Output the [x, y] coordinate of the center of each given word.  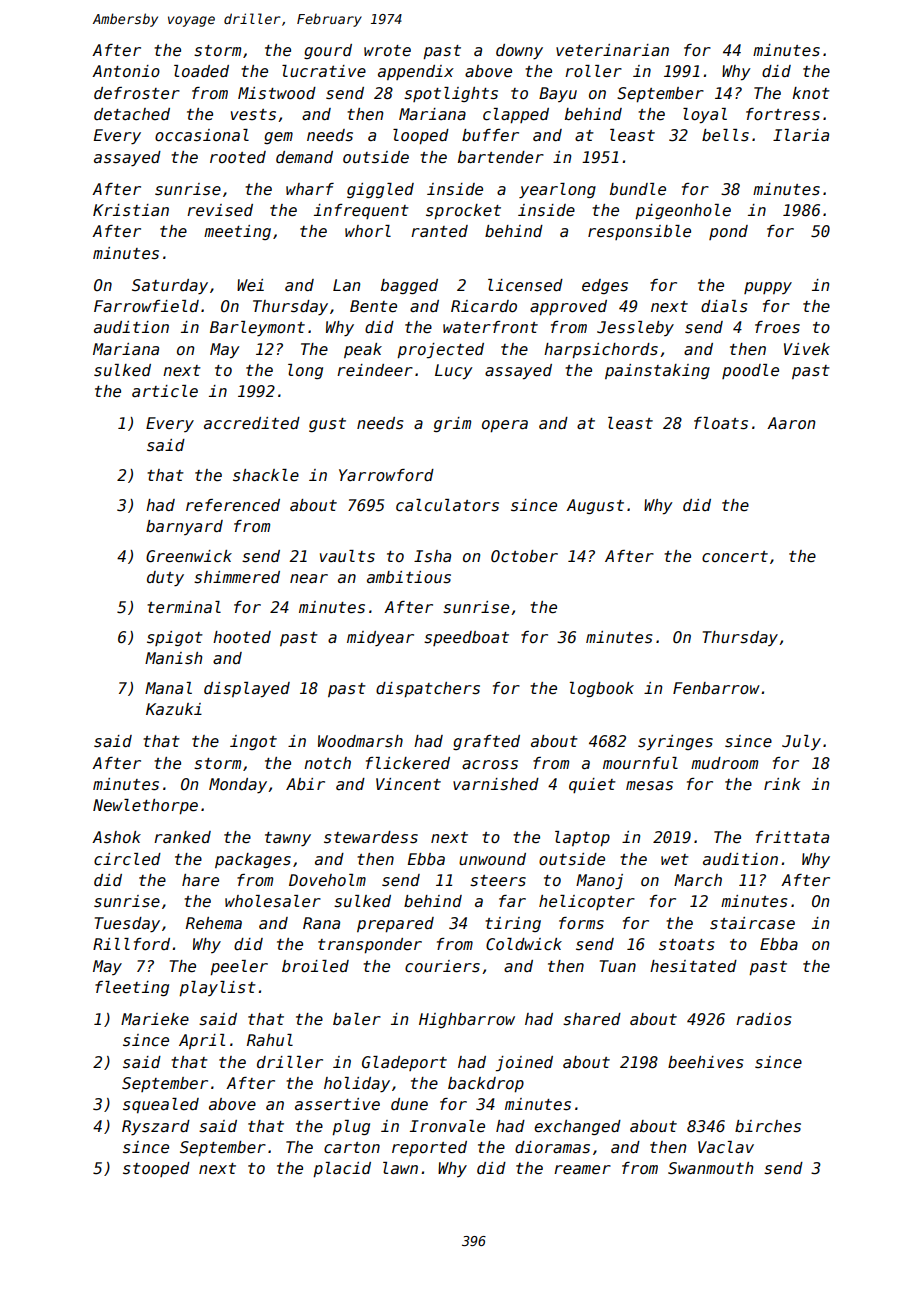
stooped [156, 1169]
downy [519, 51]
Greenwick [189, 556]
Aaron [791, 423]
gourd [328, 51]
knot [811, 93]
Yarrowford [386, 475]
